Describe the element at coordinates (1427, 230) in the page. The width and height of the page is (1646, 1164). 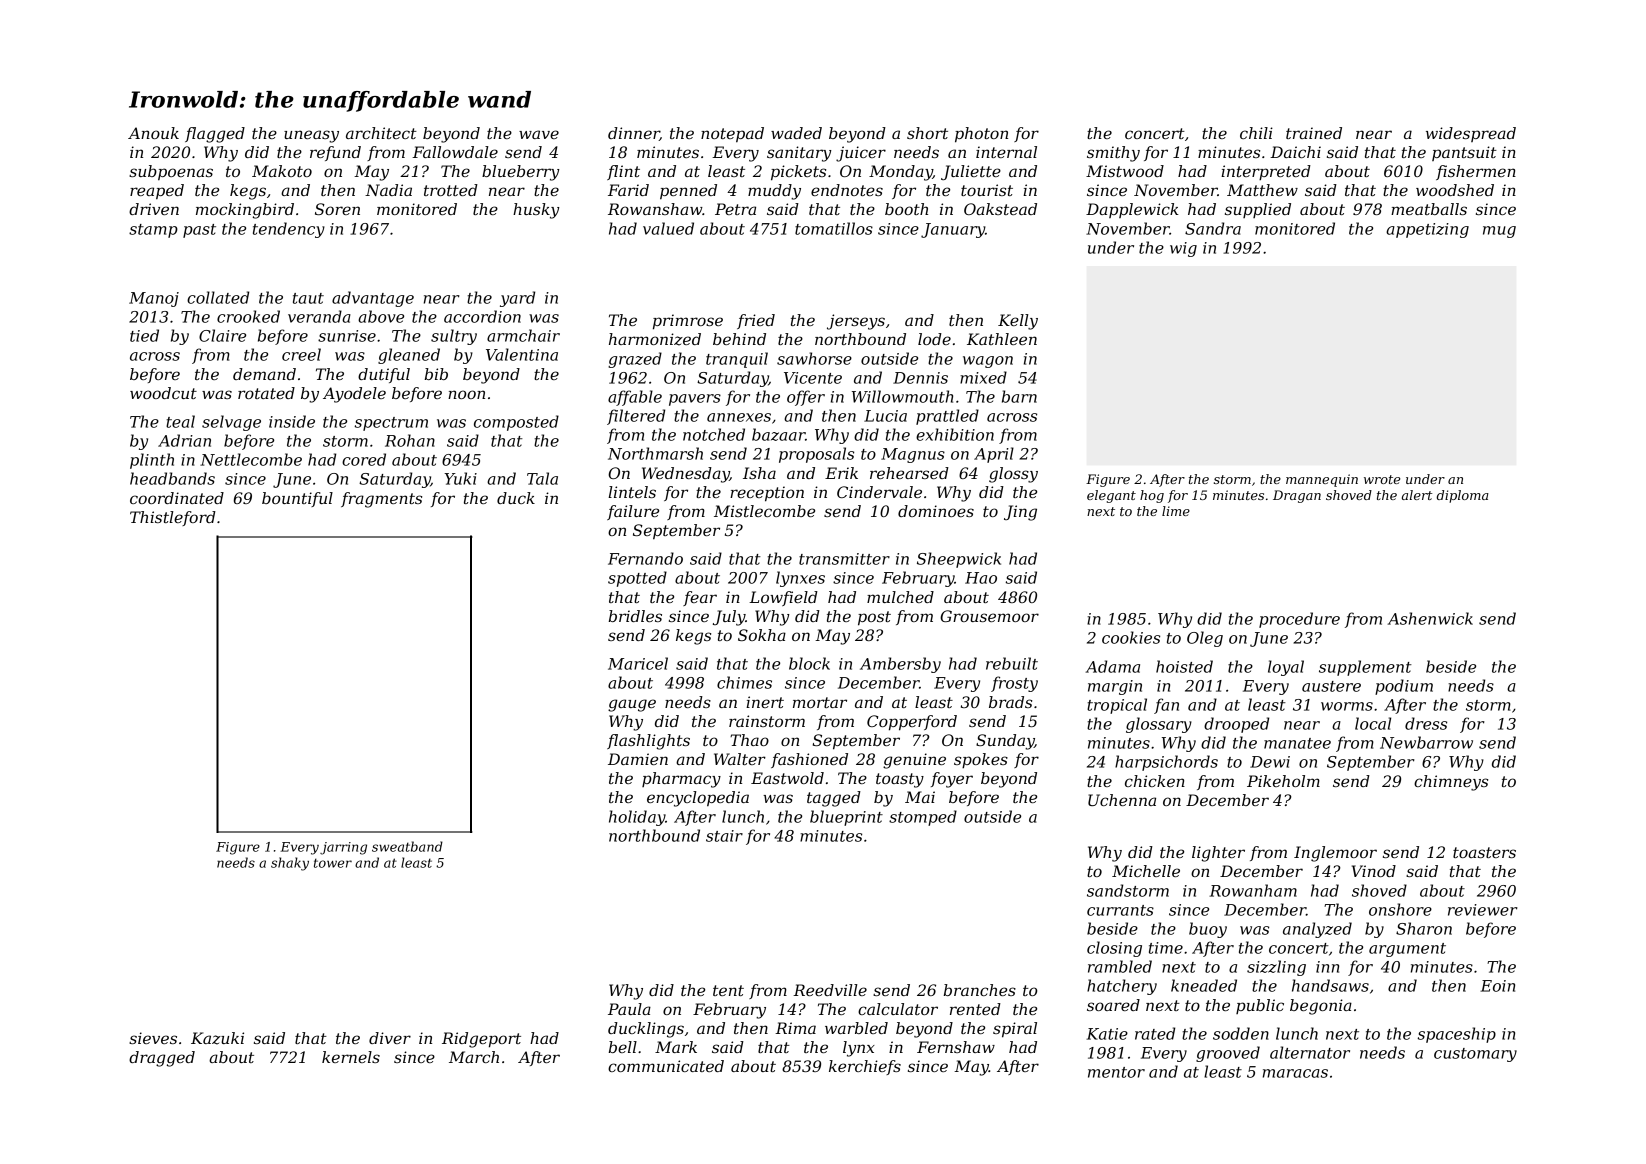
I see `appetizing` at that location.
